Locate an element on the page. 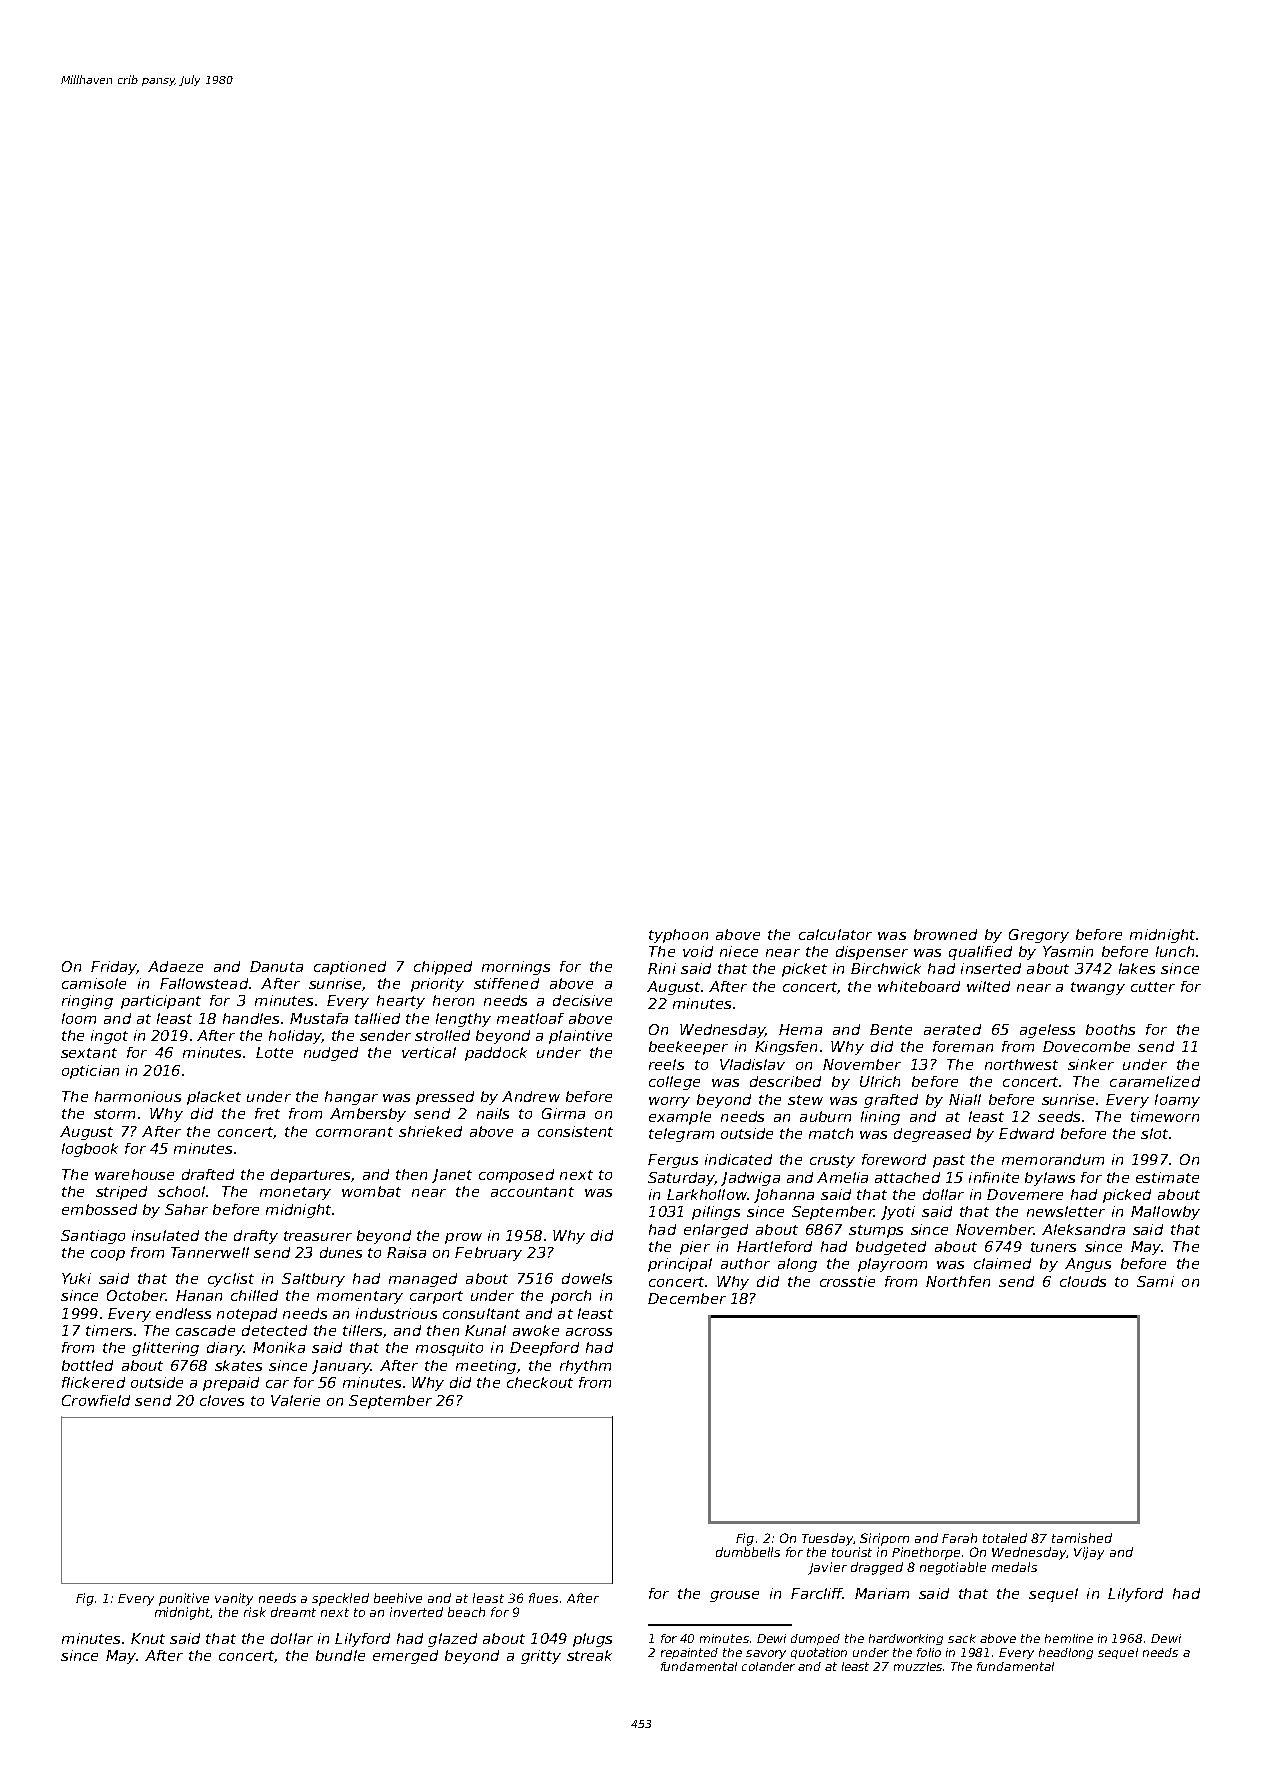 Image resolution: width=1261 pixels, height=1784 pixels. cutter is located at coordinates (1153, 987).
